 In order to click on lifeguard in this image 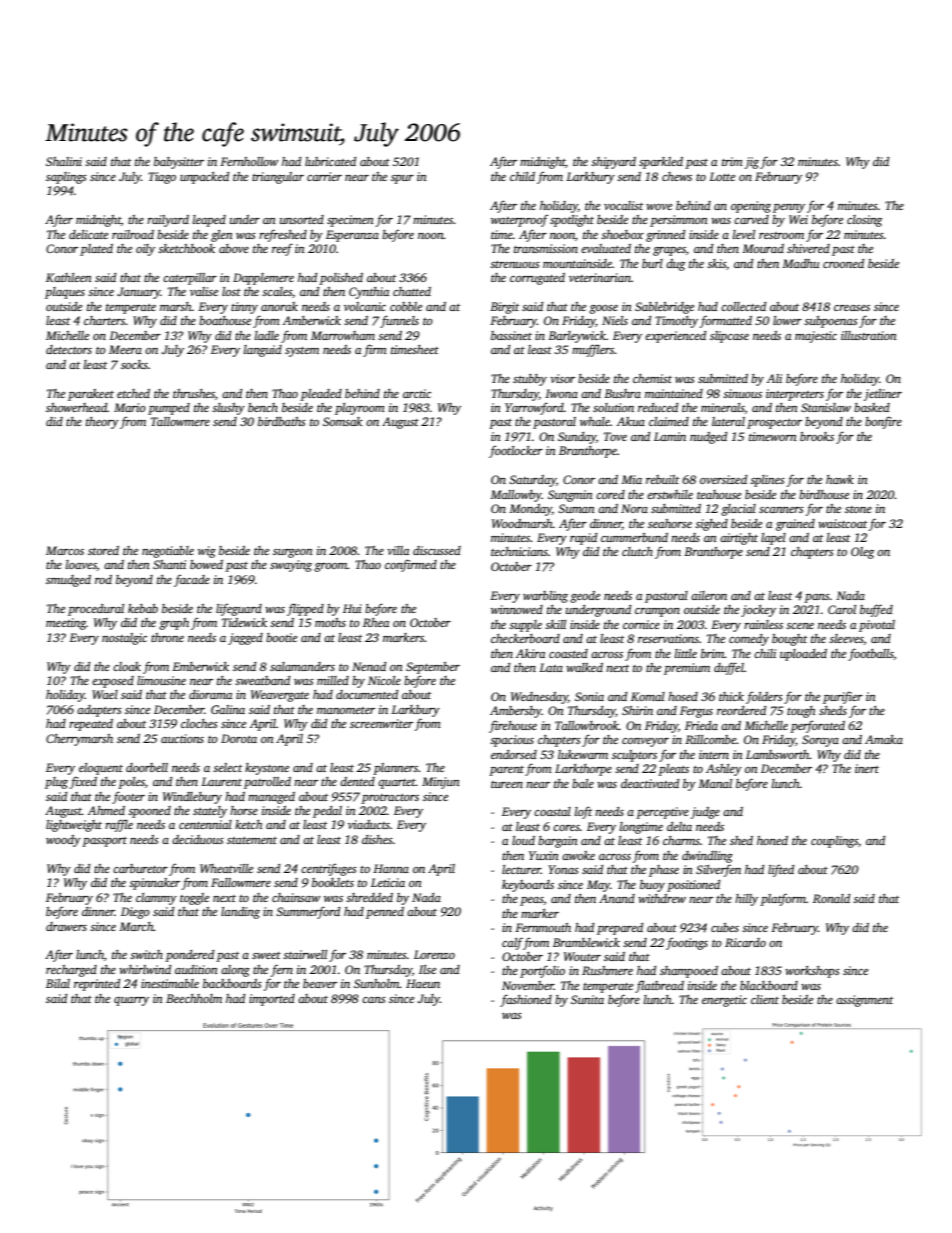, I will do `click(239, 609)`.
